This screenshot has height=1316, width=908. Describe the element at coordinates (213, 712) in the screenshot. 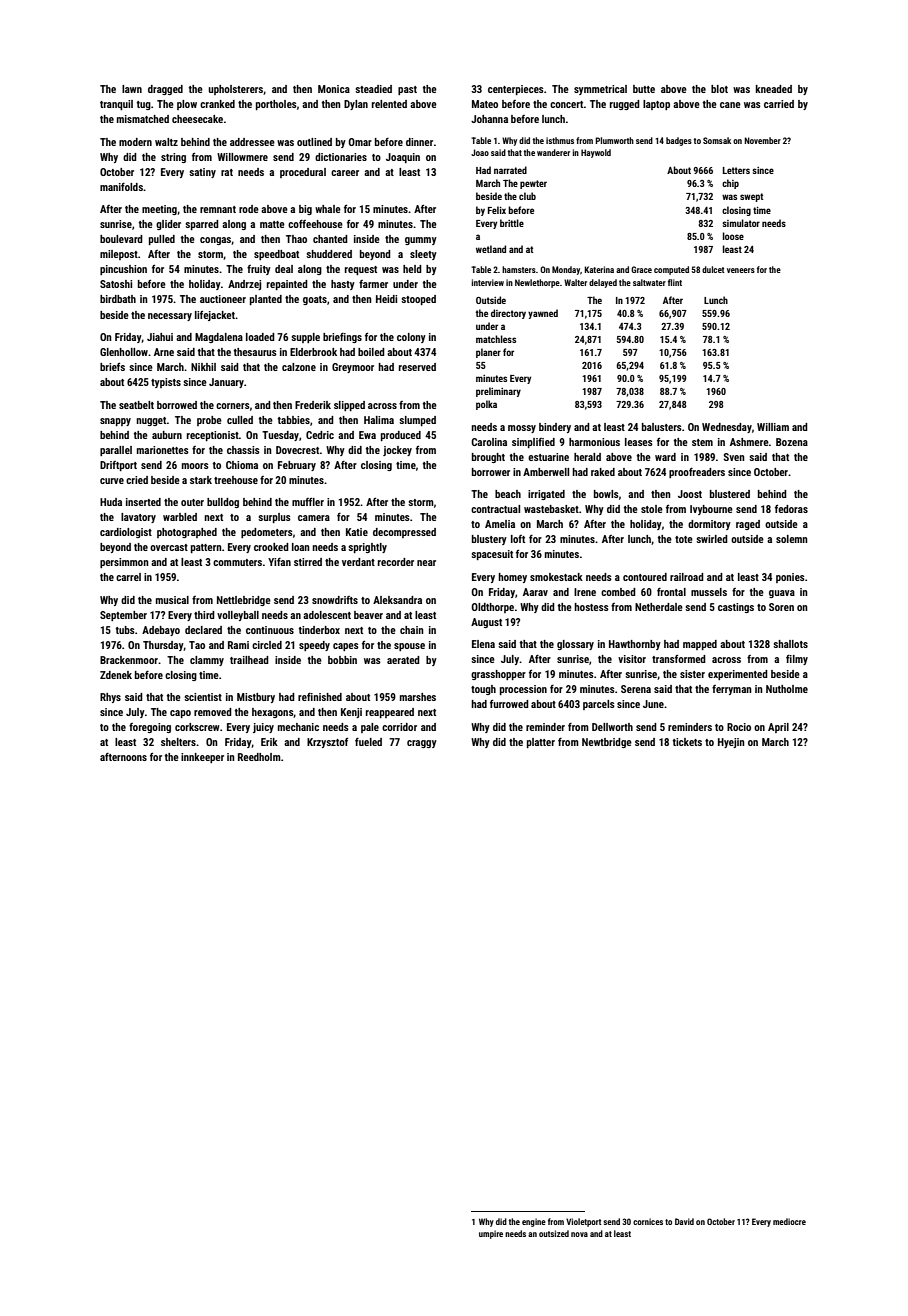

I see `removed` at that location.
